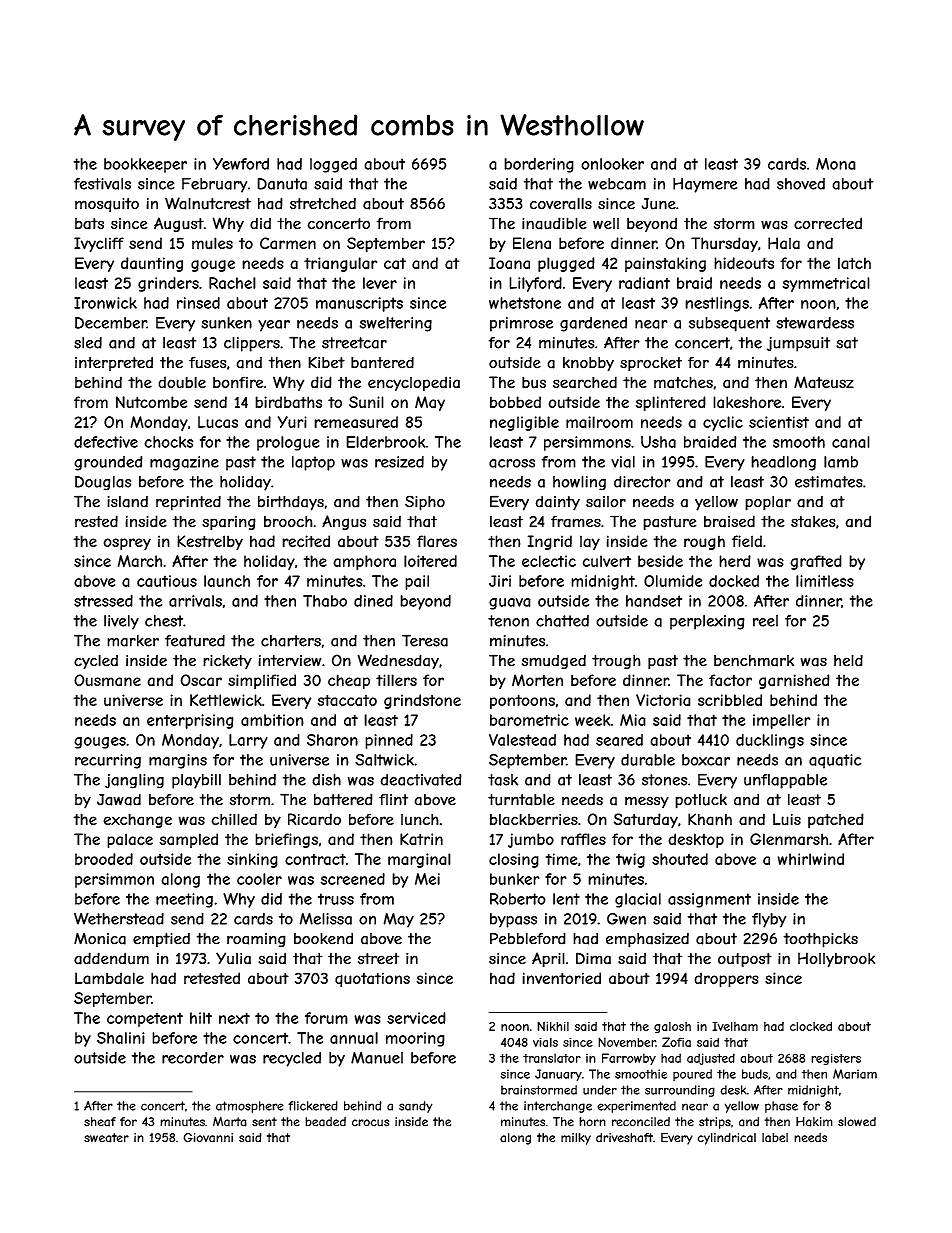 This screenshot has width=952, height=1233. Describe the element at coordinates (102, 184) in the screenshot. I see `festivals` at that location.
